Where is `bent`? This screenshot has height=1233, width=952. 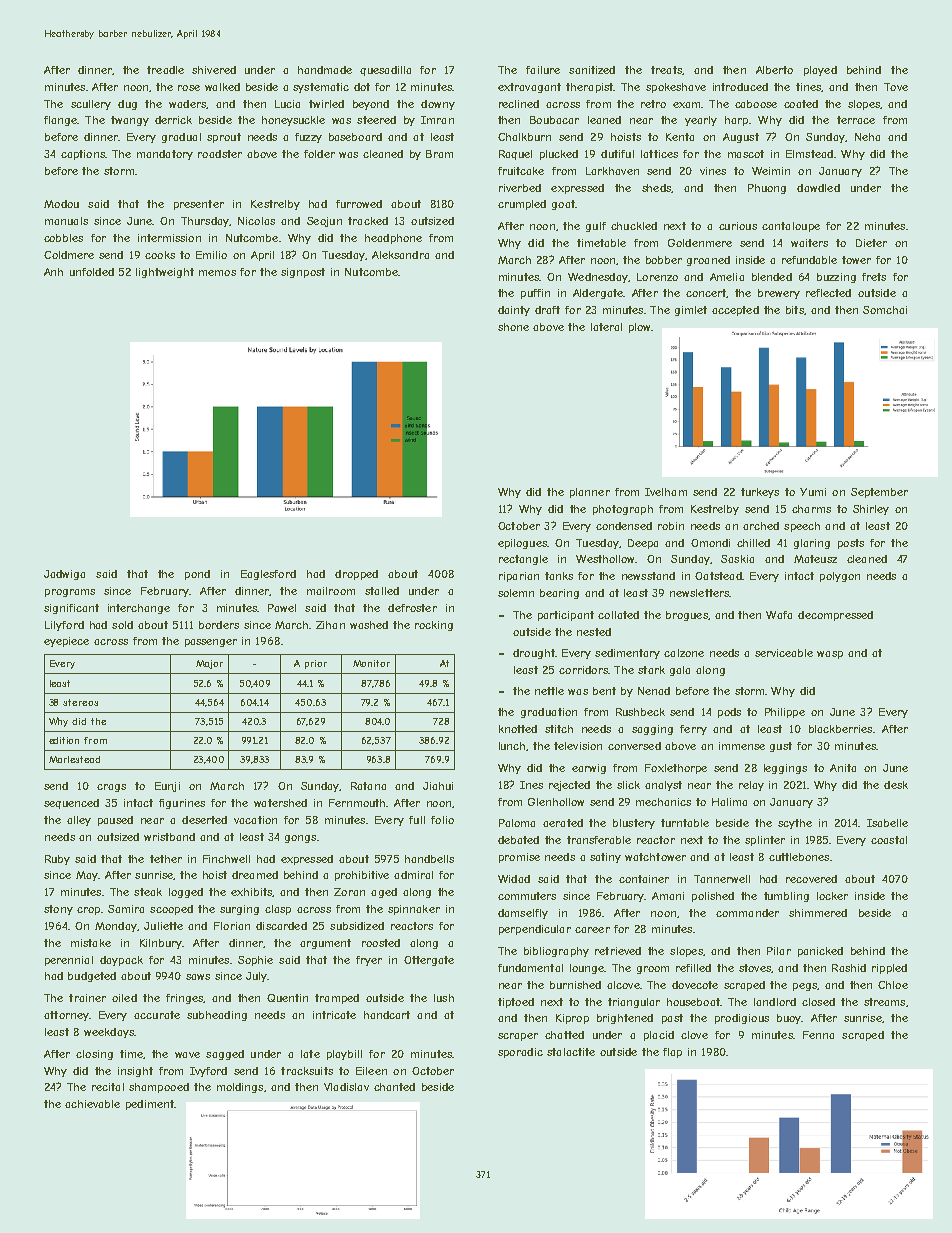
bent is located at coordinates (604, 691).
